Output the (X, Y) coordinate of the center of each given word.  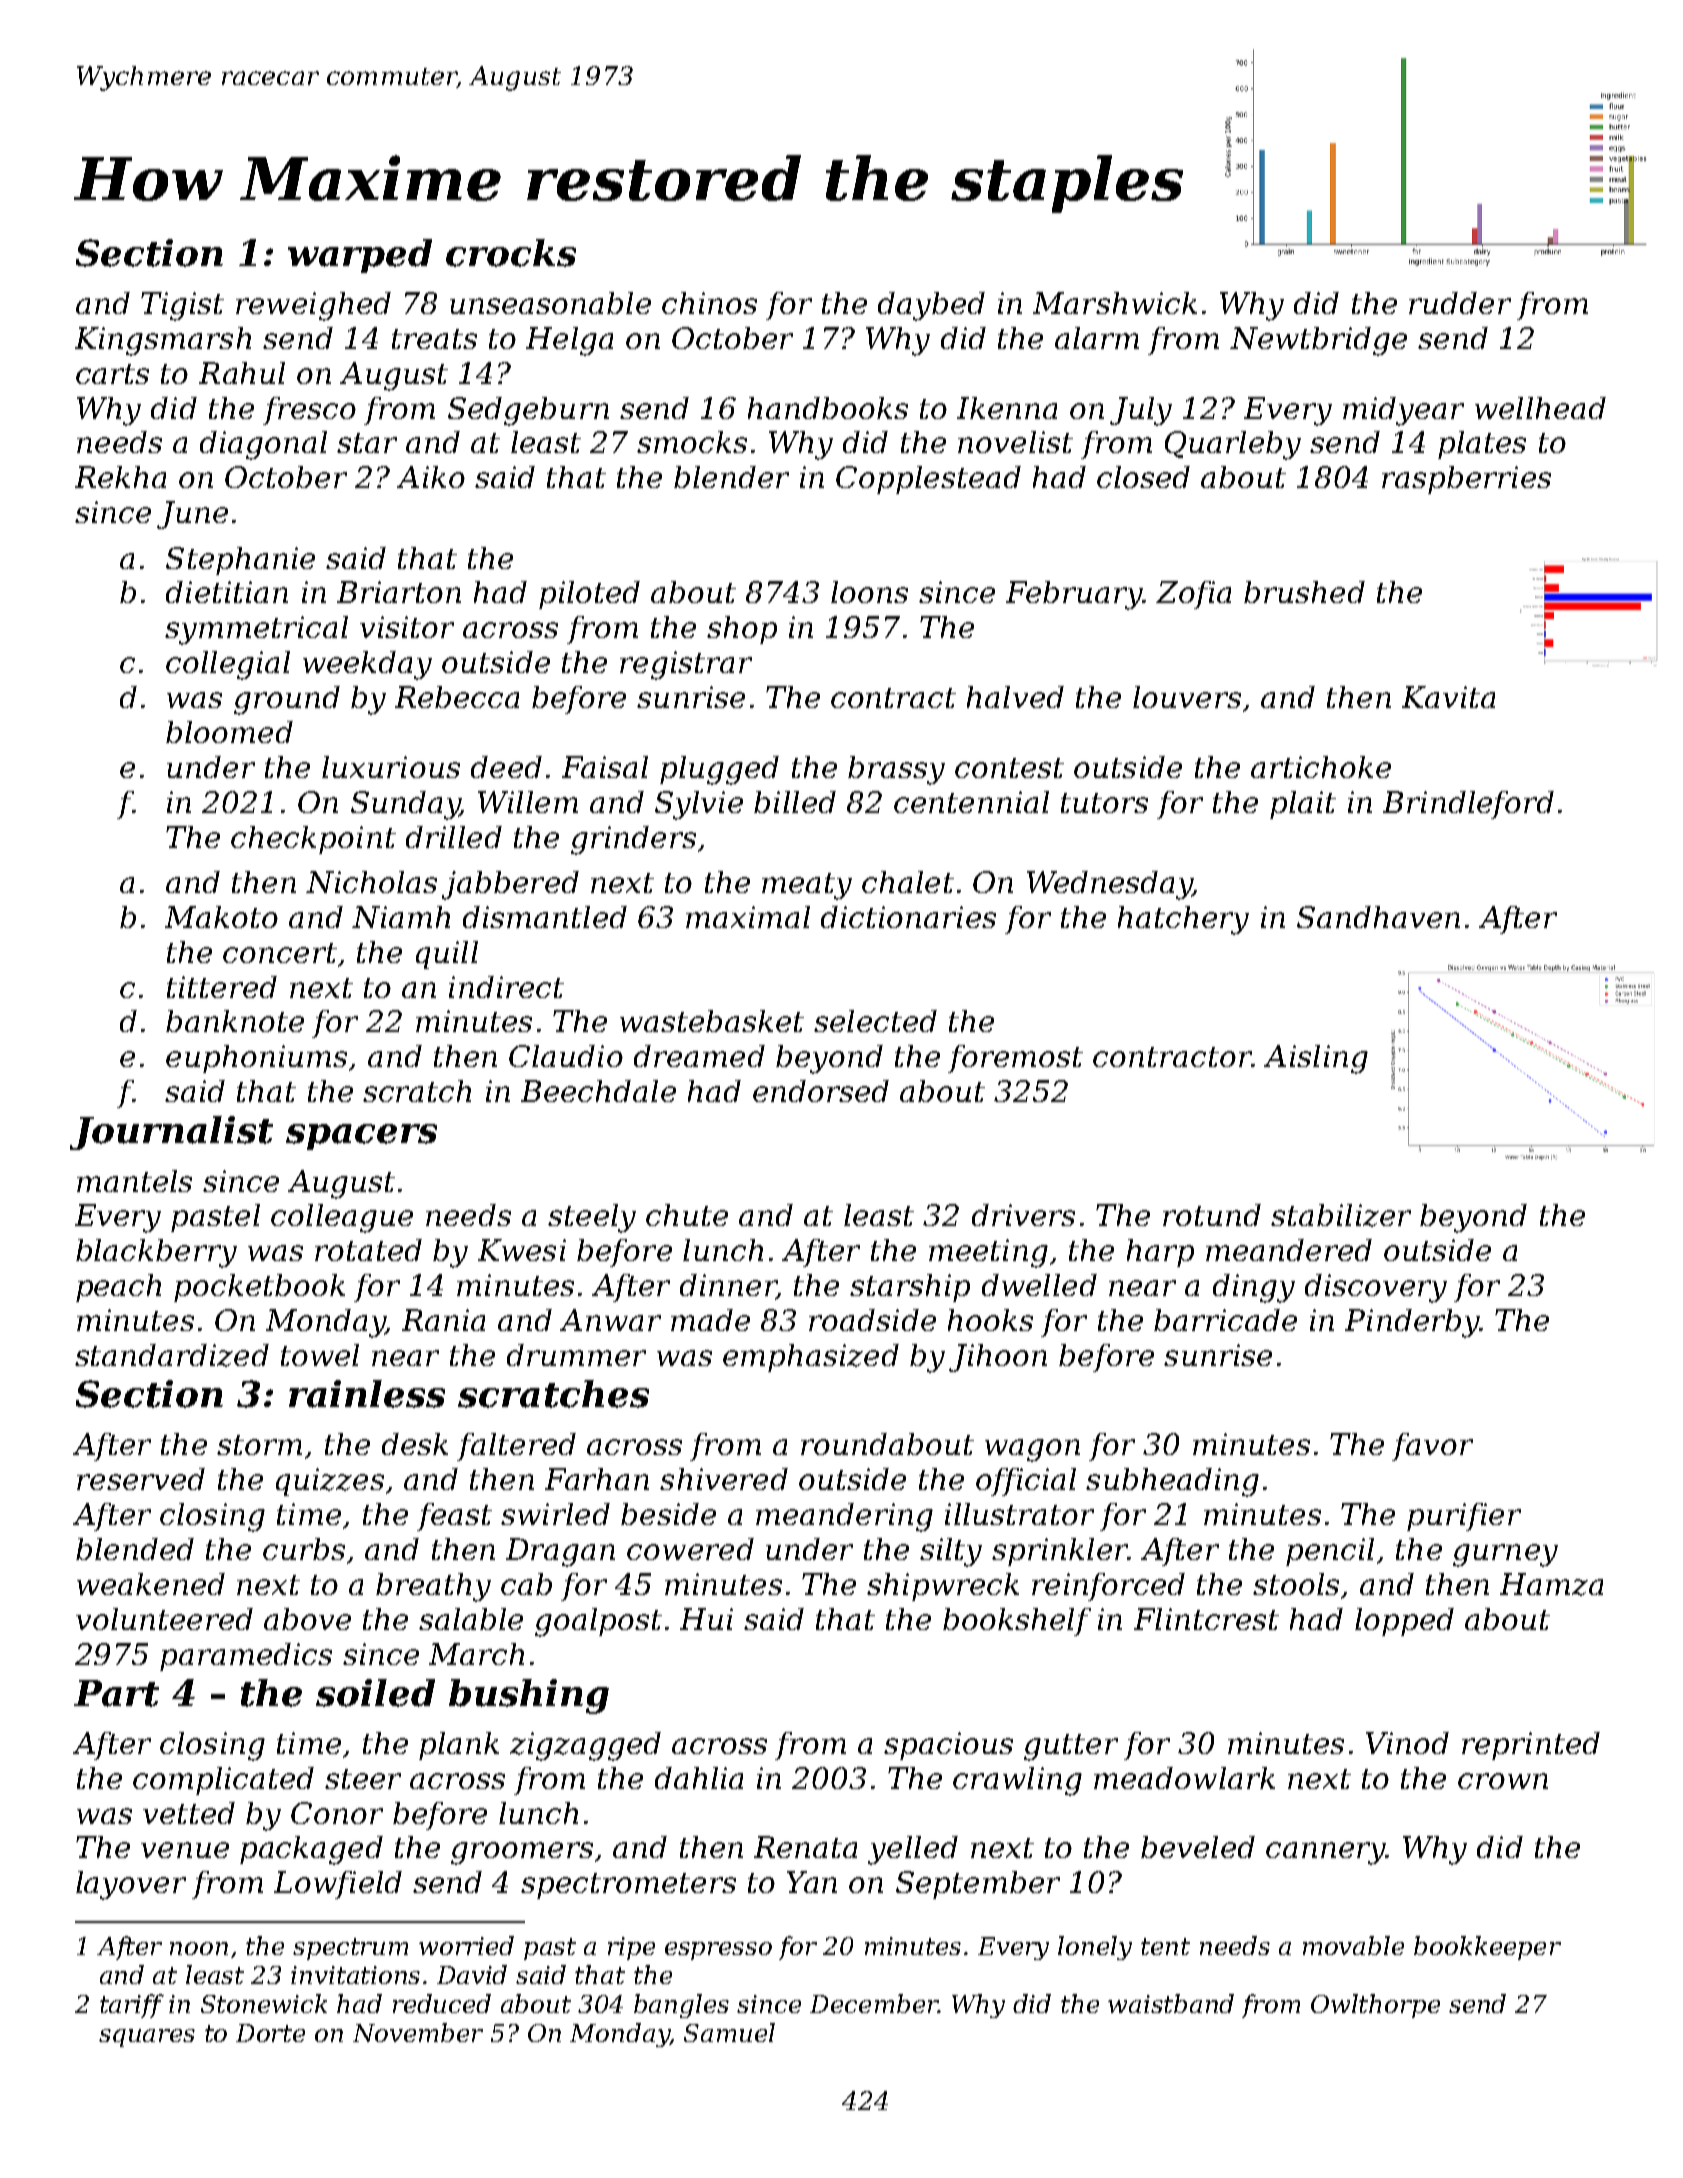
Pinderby (1412, 1323)
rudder (1460, 303)
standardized (172, 1355)
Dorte (270, 2033)
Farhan (597, 1479)
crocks (511, 253)
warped (360, 256)
